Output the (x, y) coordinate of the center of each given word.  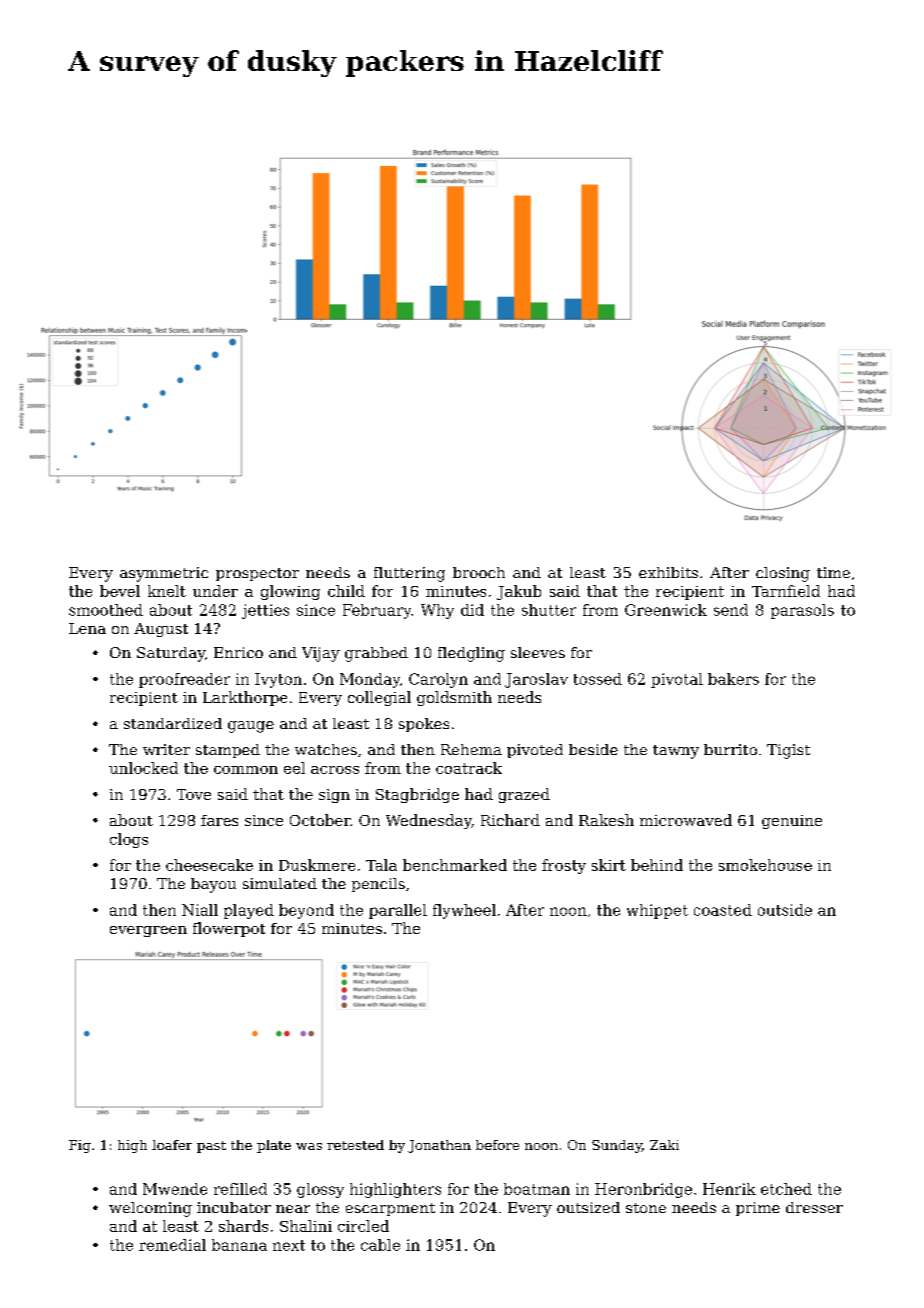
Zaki (664, 1145)
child (346, 591)
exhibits (668, 572)
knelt (167, 591)
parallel (398, 911)
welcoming (150, 1209)
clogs (129, 840)
